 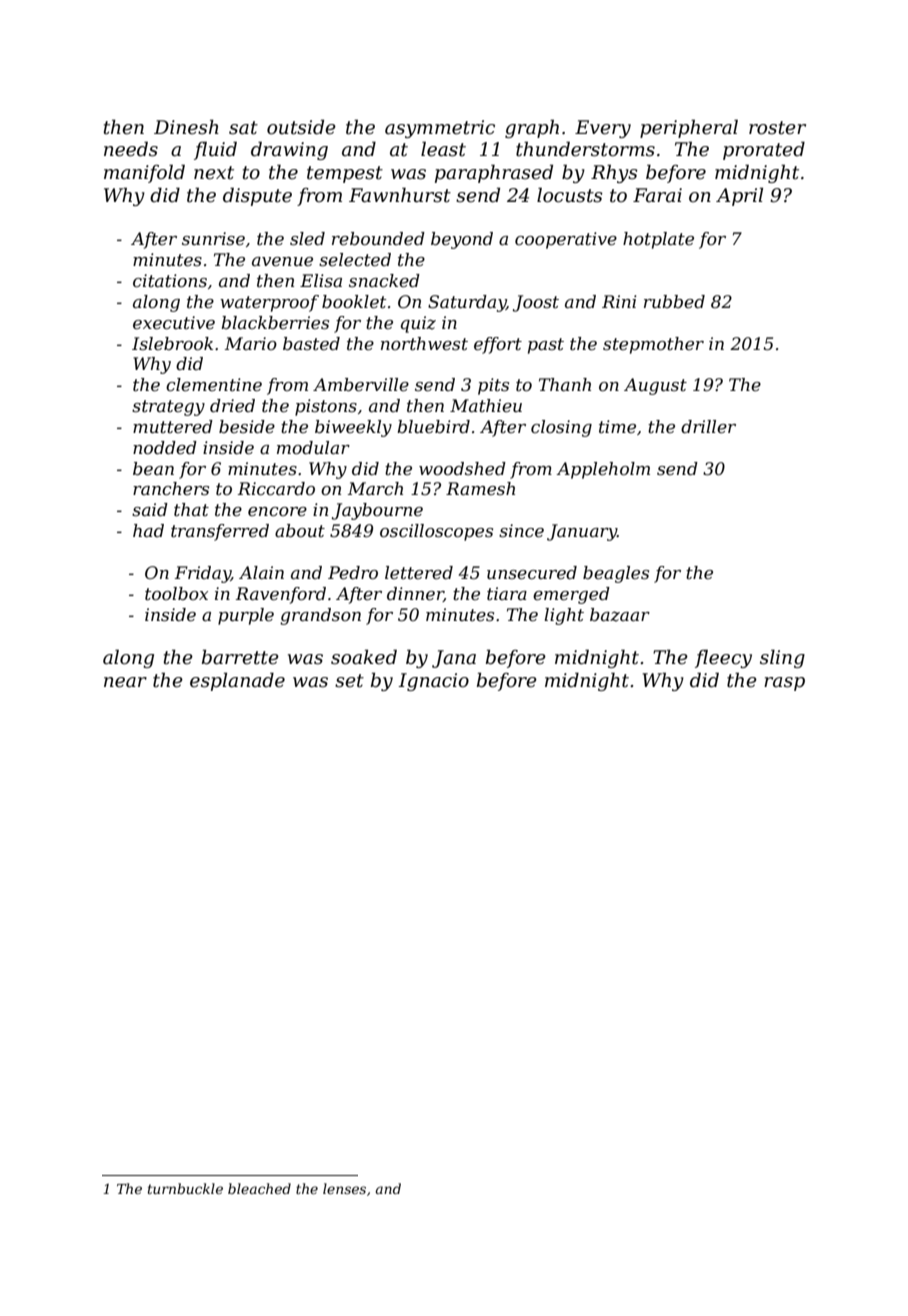 I want to click on set, so click(x=349, y=681).
